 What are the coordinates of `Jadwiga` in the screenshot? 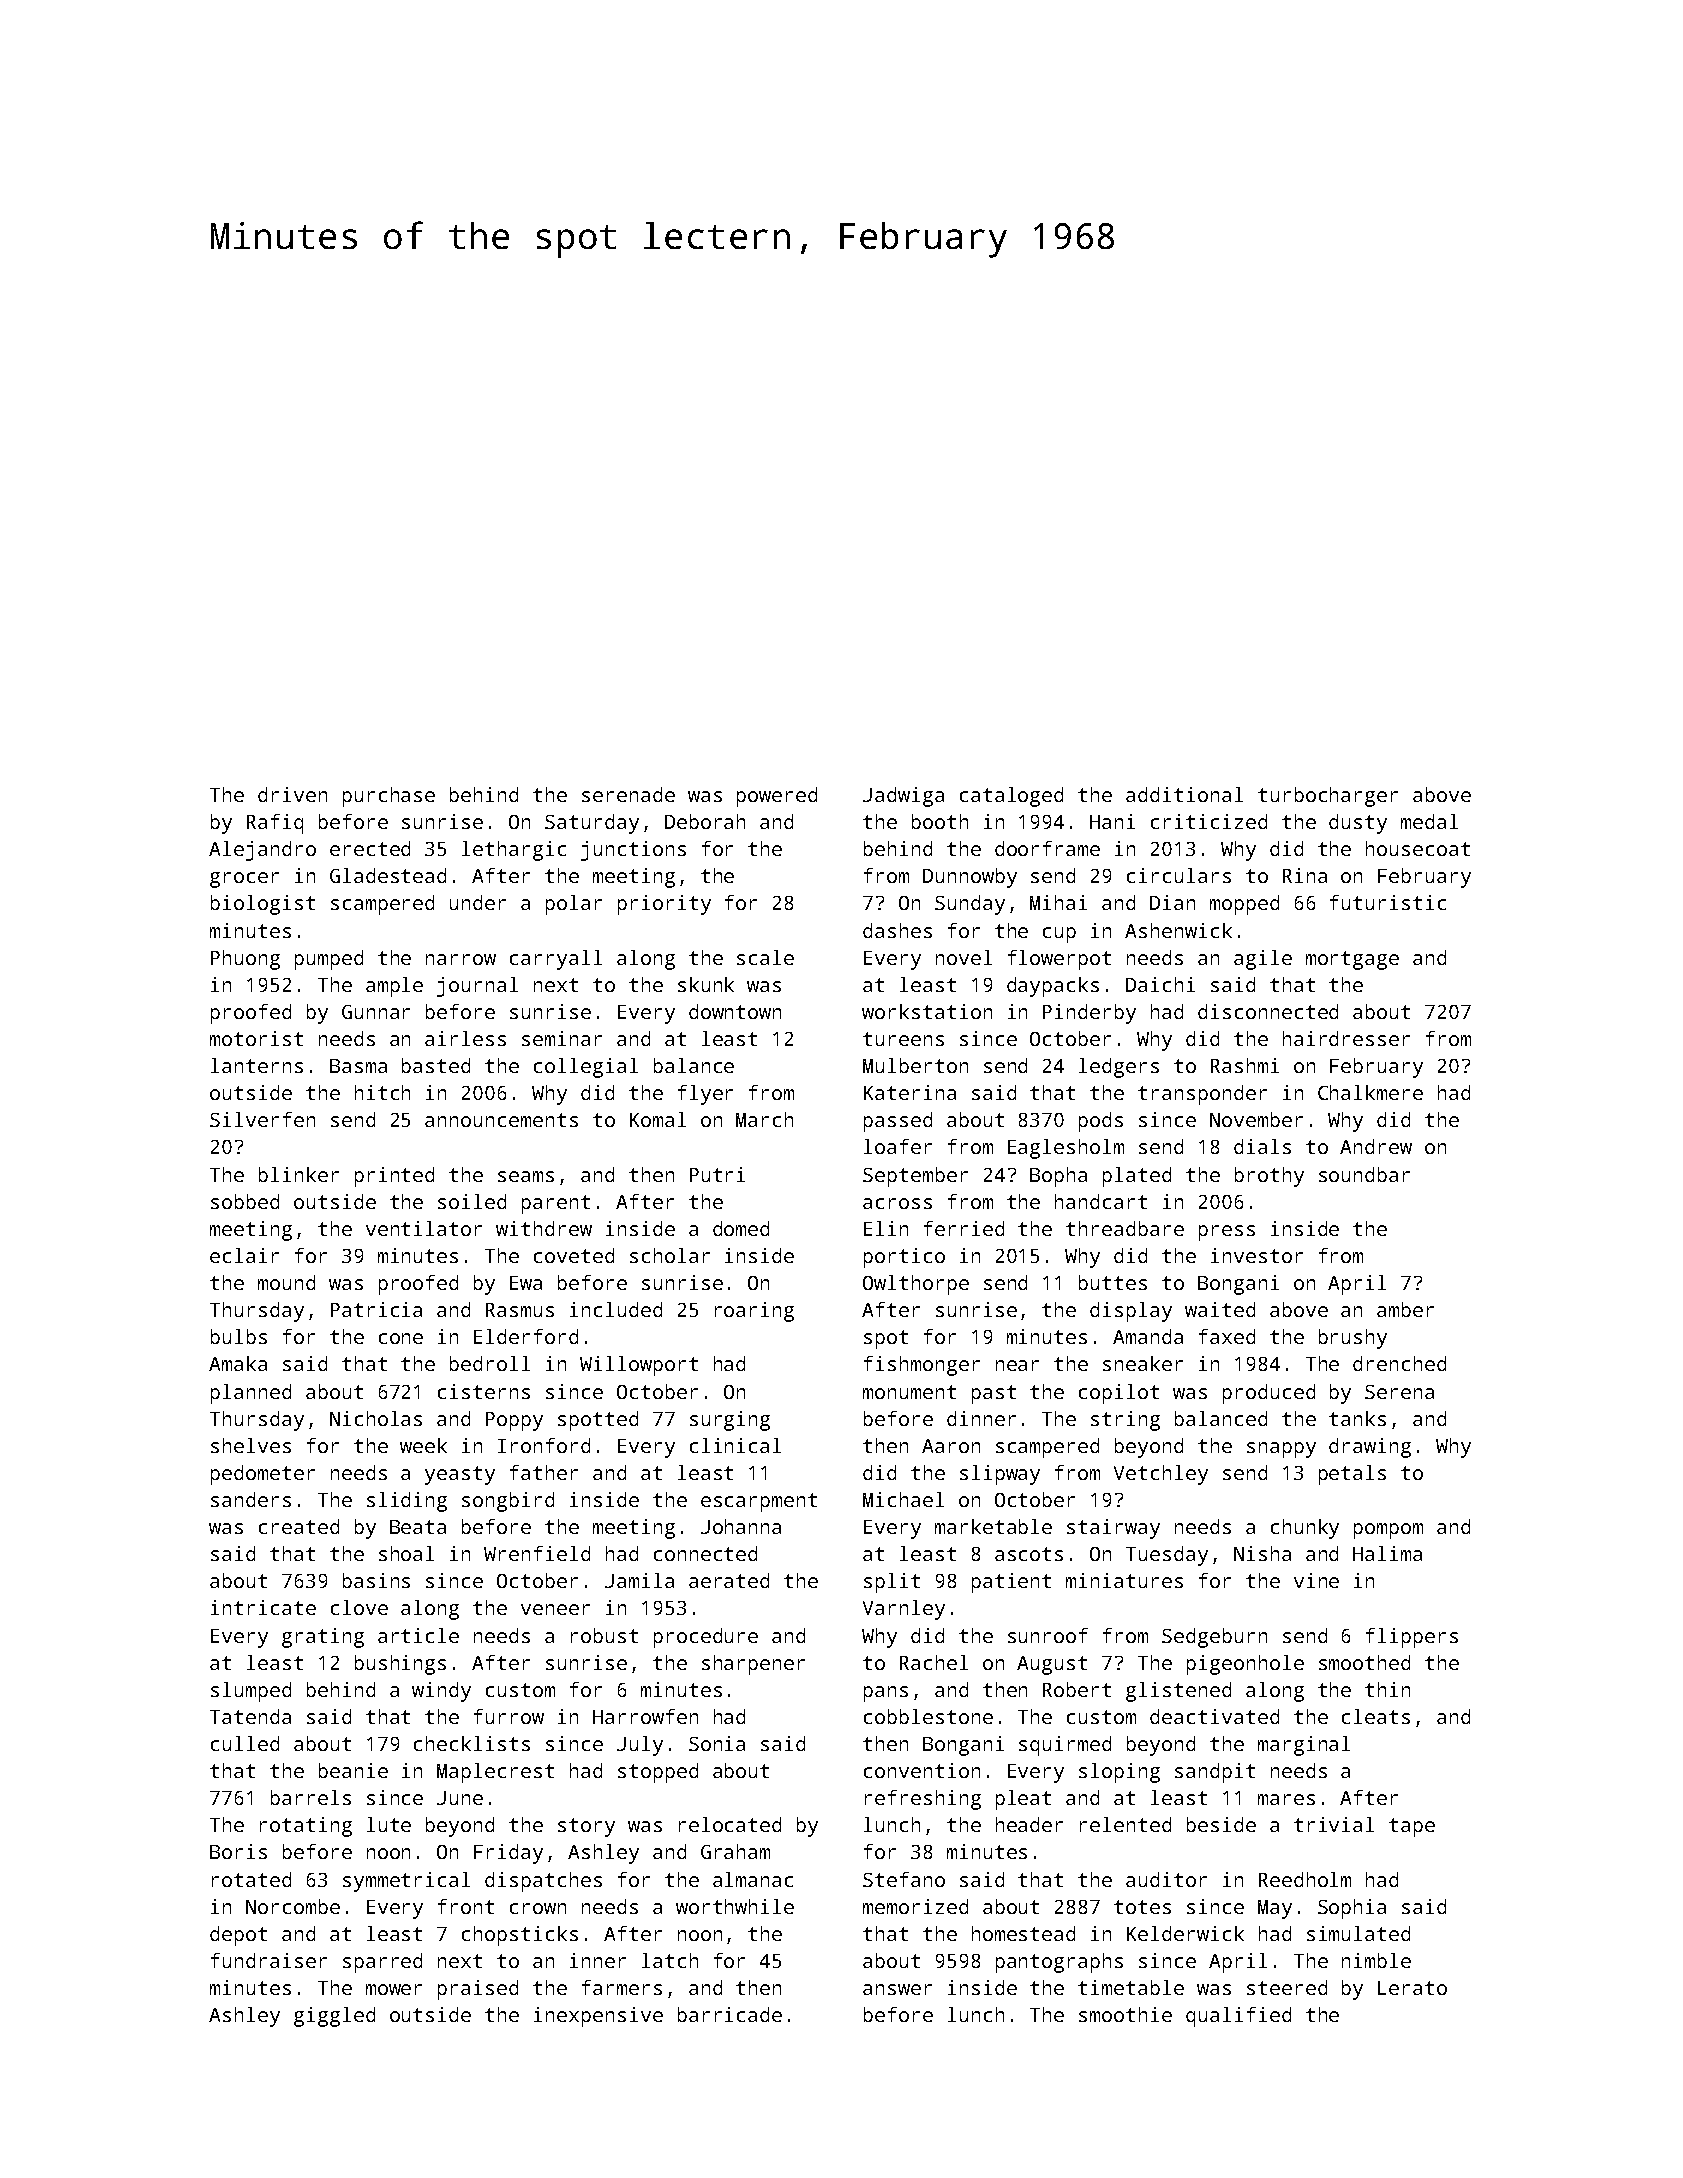 It's located at (903, 797).
